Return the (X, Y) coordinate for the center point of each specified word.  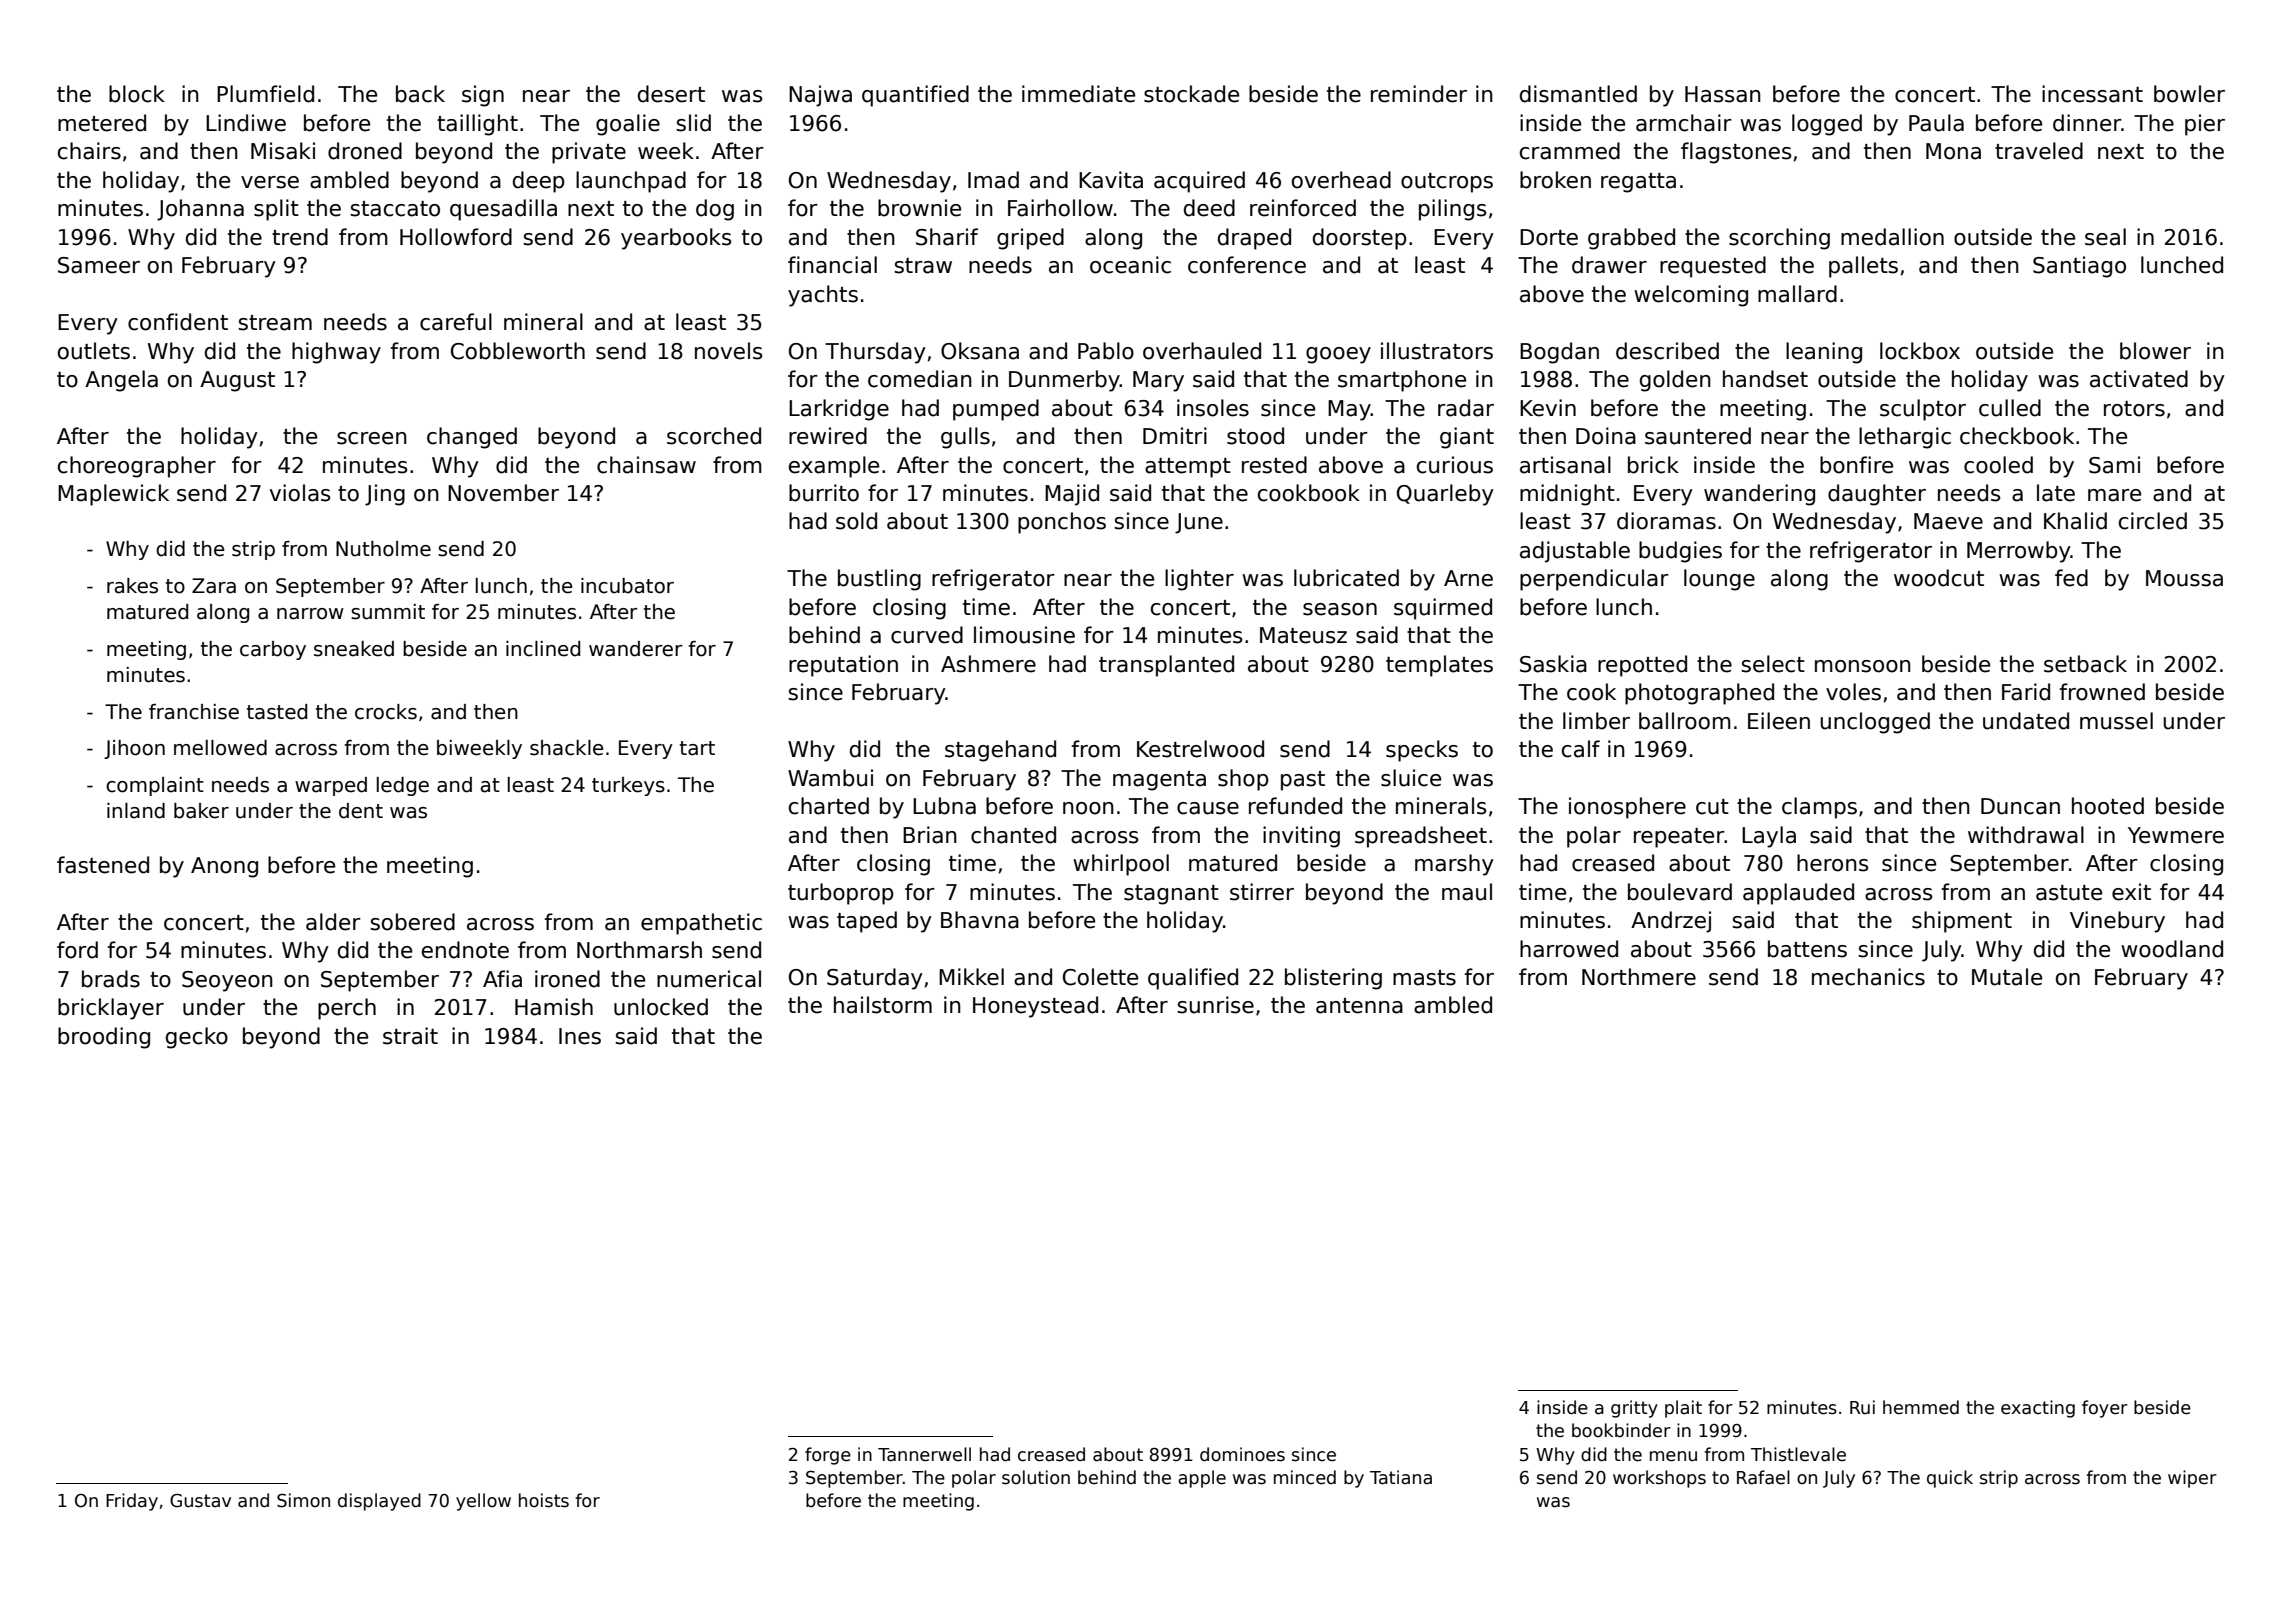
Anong (224, 867)
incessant (2092, 94)
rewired (828, 436)
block (137, 94)
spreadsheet (1421, 837)
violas (300, 493)
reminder (1419, 94)
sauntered (1698, 436)
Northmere (1639, 977)
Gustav (200, 1501)
